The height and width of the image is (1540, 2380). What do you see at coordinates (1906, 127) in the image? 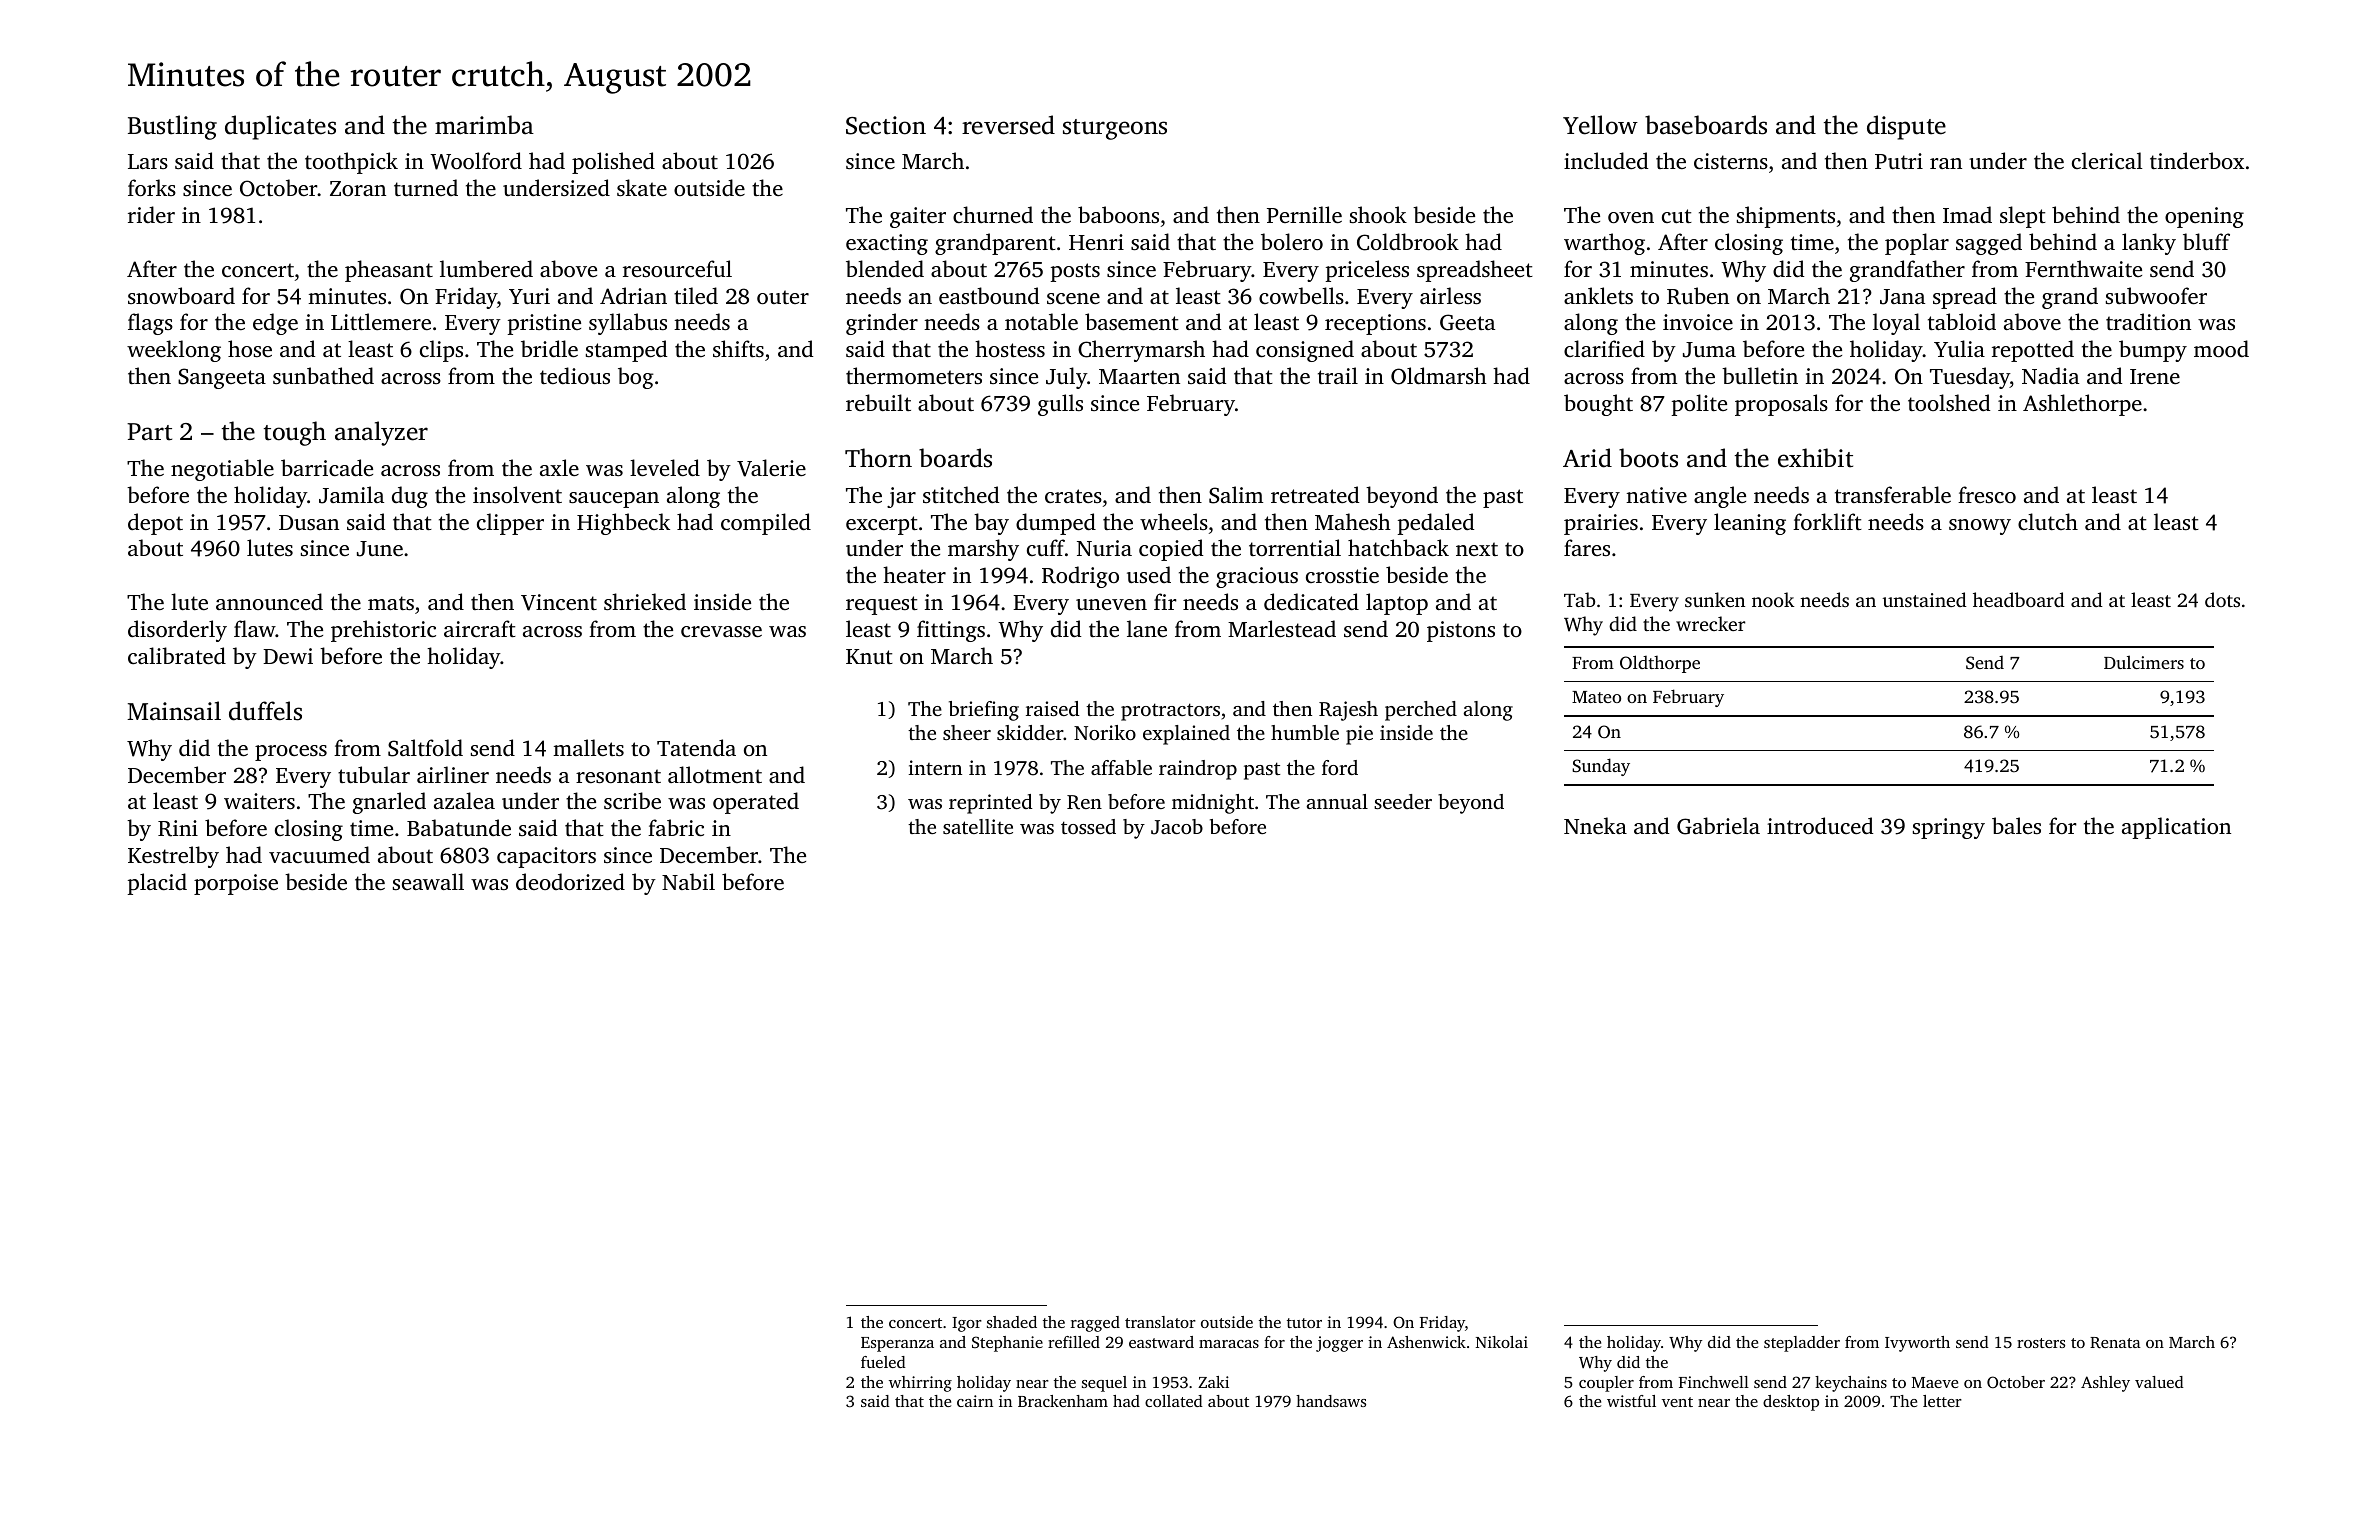
I see `dispute` at bounding box center [1906, 127].
